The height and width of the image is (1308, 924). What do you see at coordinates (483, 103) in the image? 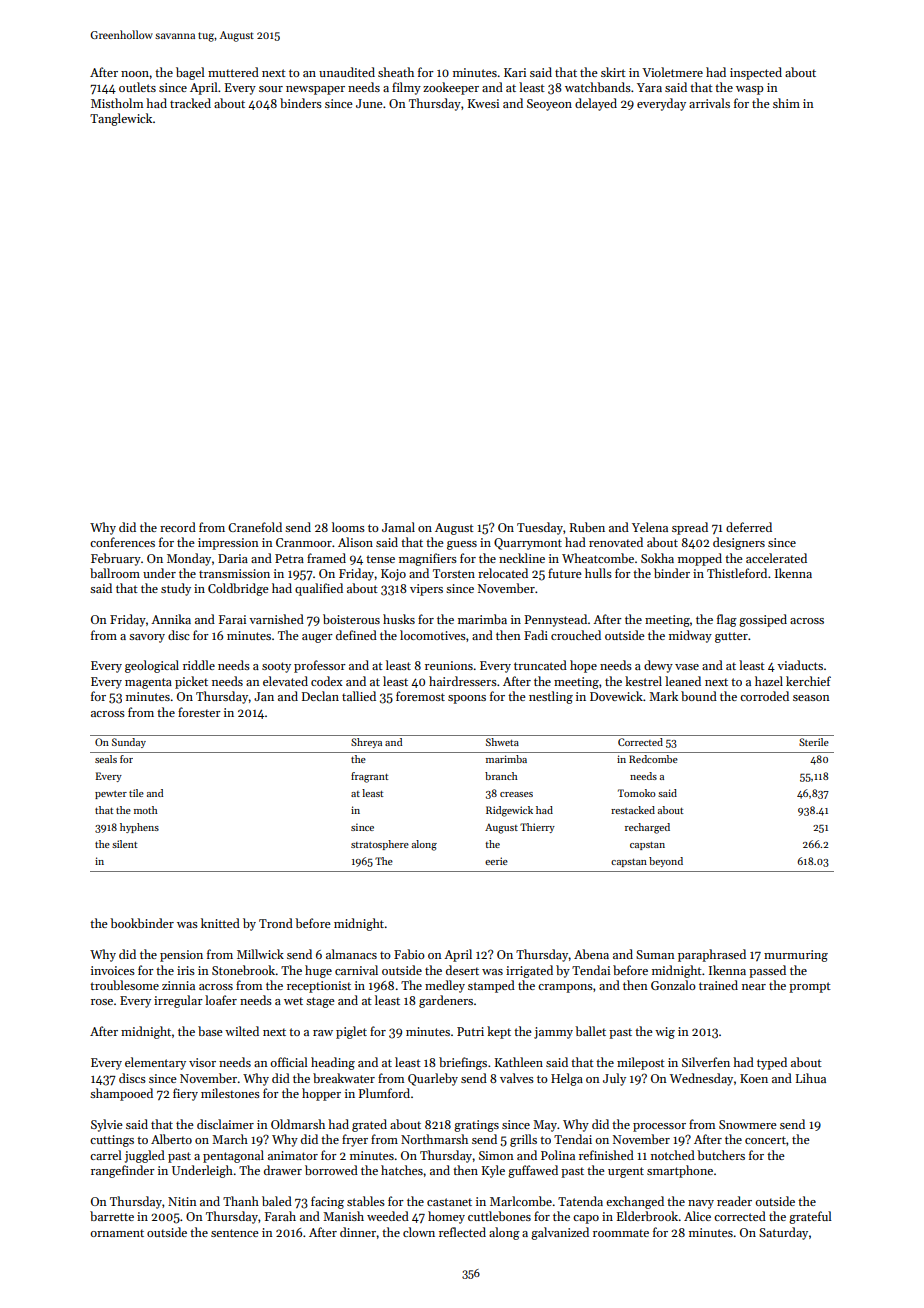
I see `Kwesi` at bounding box center [483, 103].
